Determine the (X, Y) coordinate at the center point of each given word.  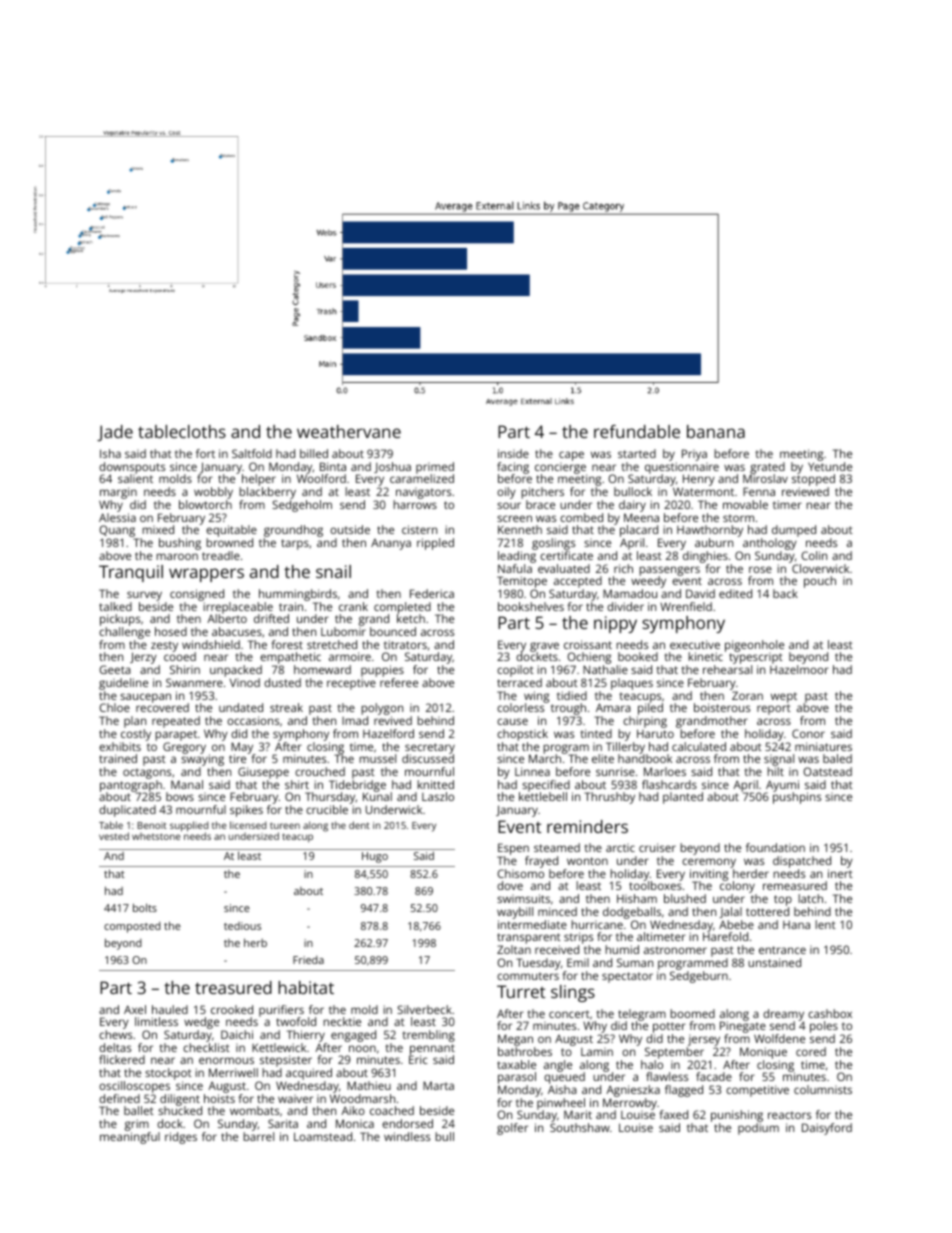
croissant (588, 644)
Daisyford (827, 1129)
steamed (557, 847)
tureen (285, 825)
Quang (117, 531)
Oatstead (827, 771)
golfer (512, 1129)
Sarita (283, 1123)
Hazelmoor (799, 669)
